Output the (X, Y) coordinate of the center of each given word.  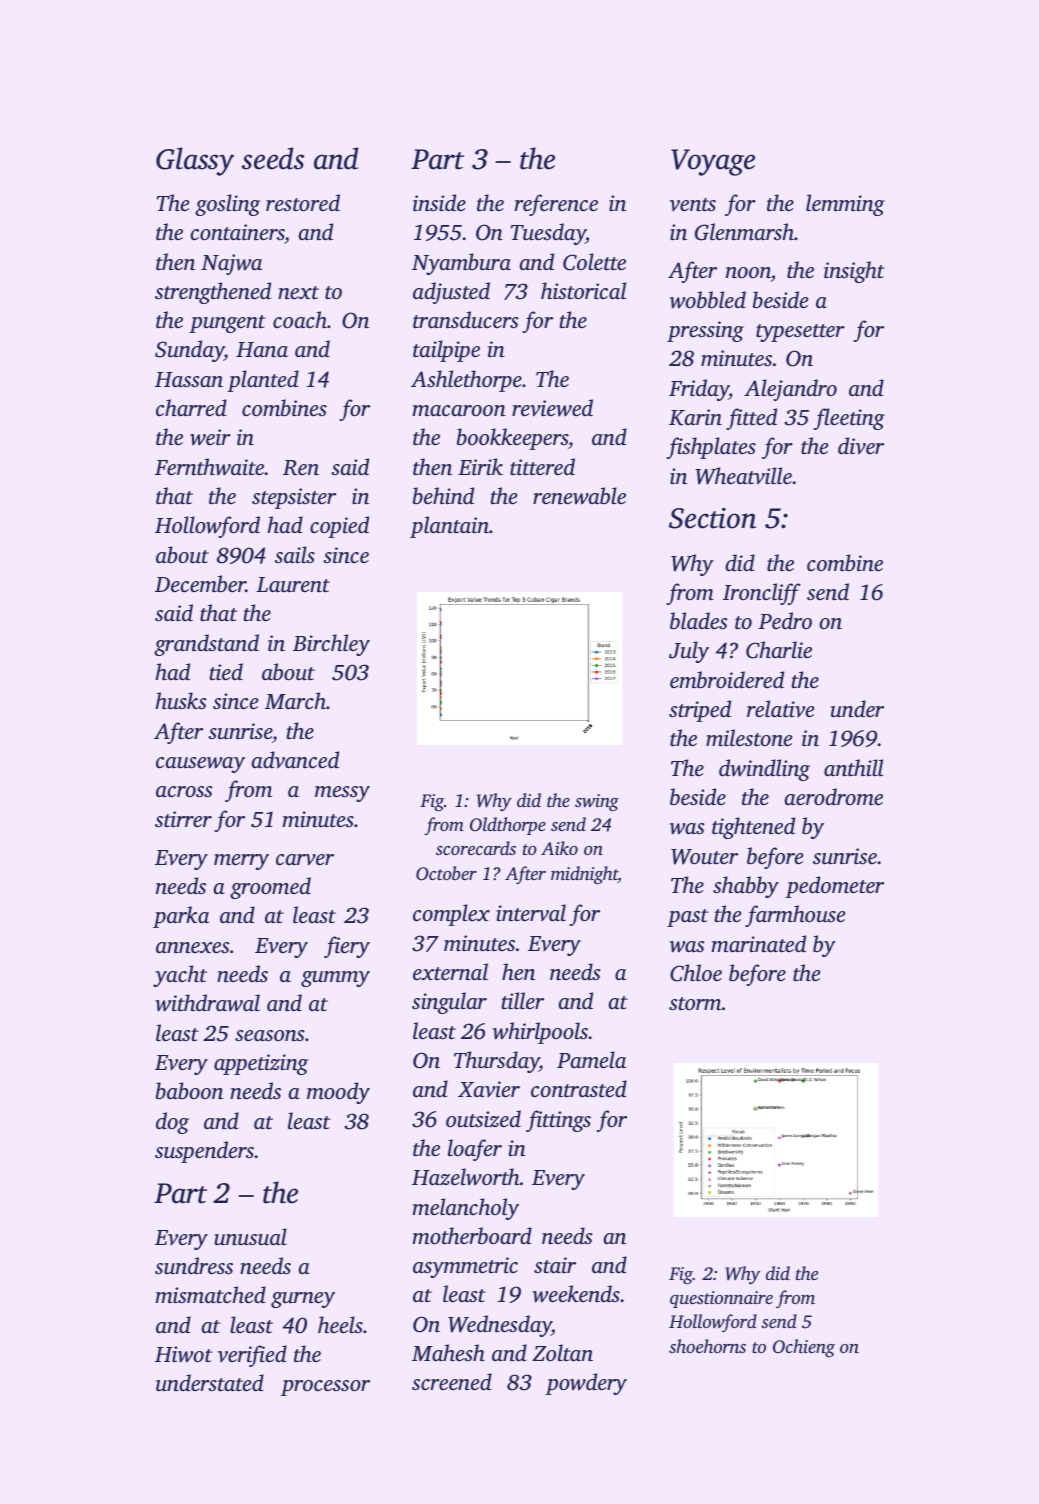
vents (693, 204)
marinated (758, 943)
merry (241, 862)
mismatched (210, 1294)
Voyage (713, 162)
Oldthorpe (508, 826)
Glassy (195, 161)
